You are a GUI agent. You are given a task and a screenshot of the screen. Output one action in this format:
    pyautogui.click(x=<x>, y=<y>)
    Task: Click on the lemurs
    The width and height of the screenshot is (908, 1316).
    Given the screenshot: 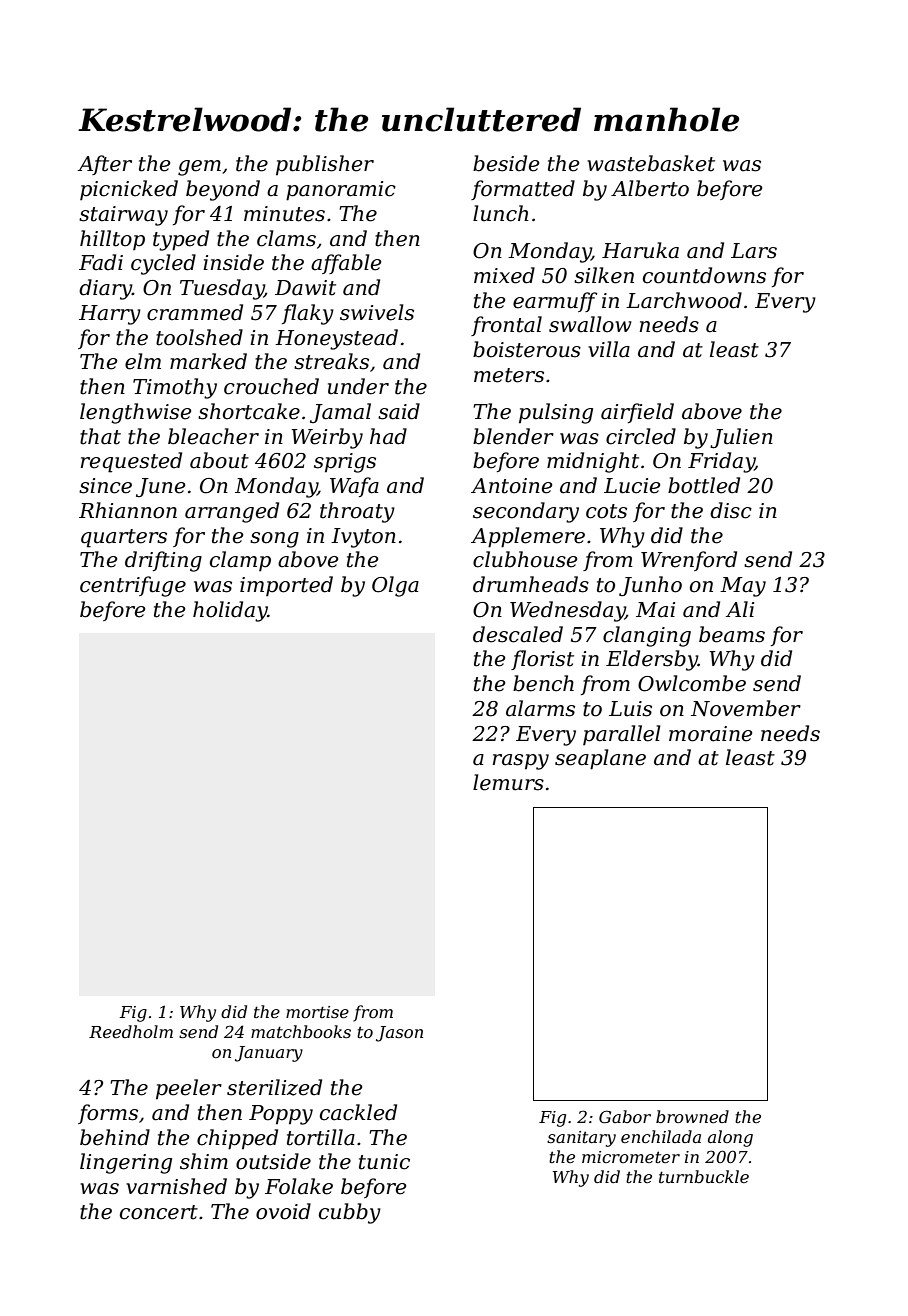 What is the action you would take?
    pyautogui.click(x=508, y=782)
